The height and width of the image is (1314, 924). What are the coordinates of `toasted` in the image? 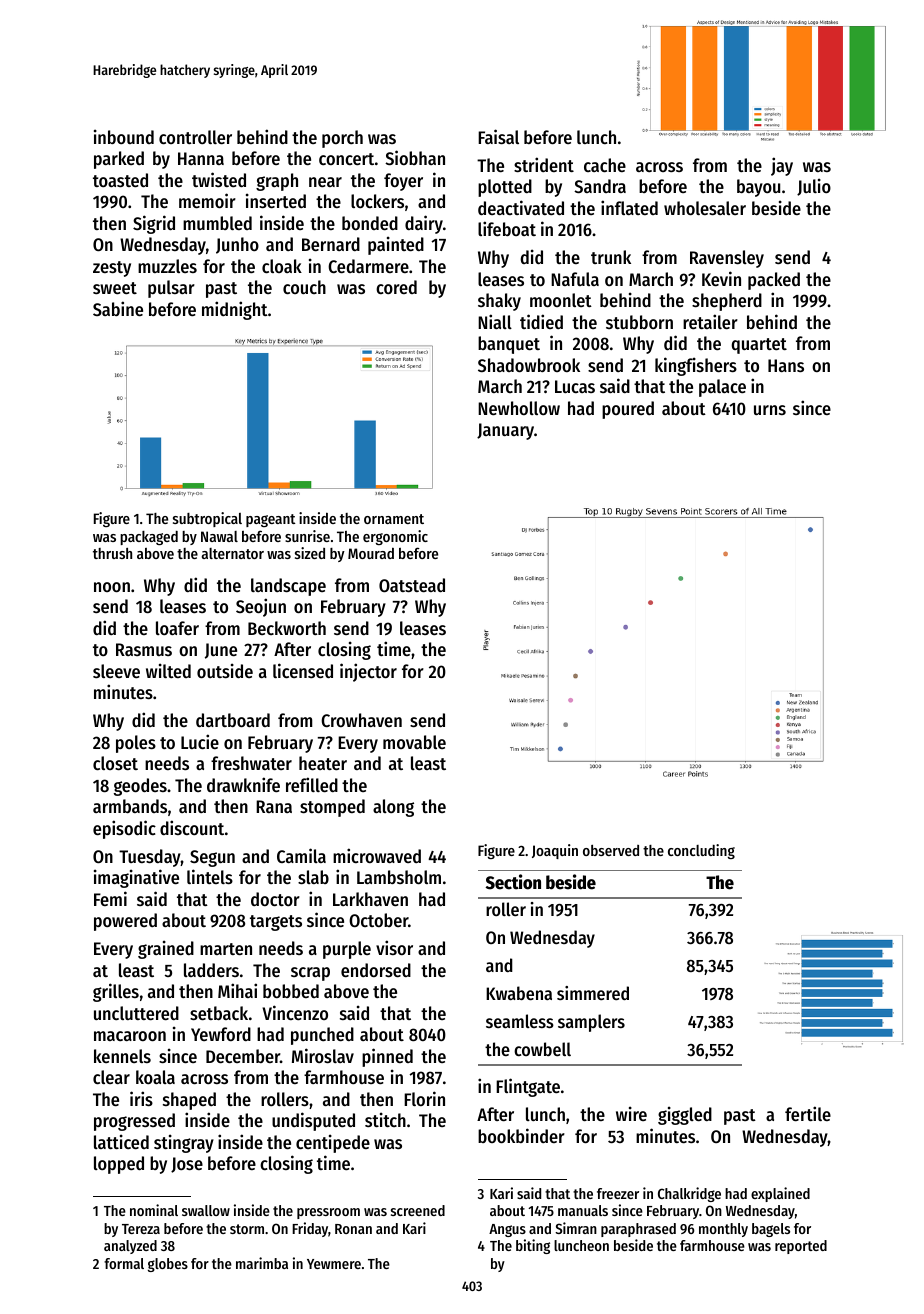 It's located at (120, 180).
